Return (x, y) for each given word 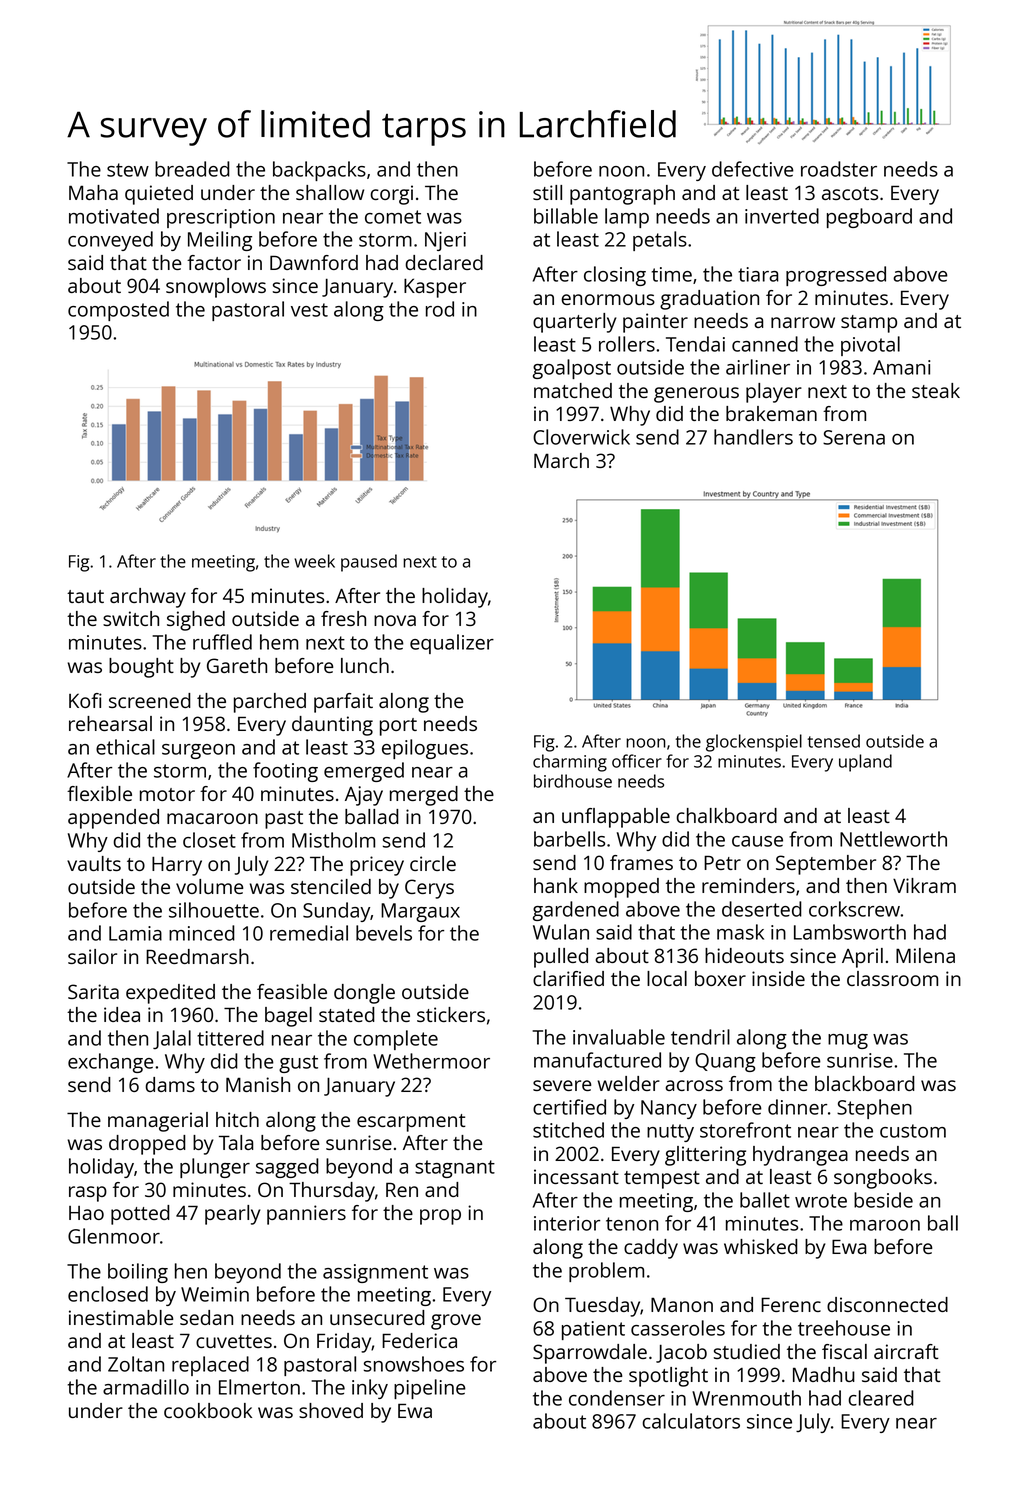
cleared (881, 1398)
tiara (758, 274)
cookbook (208, 1410)
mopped (621, 888)
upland (865, 763)
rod (440, 309)
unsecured (377, 1317)
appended (113, 819)
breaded (192, 169)
